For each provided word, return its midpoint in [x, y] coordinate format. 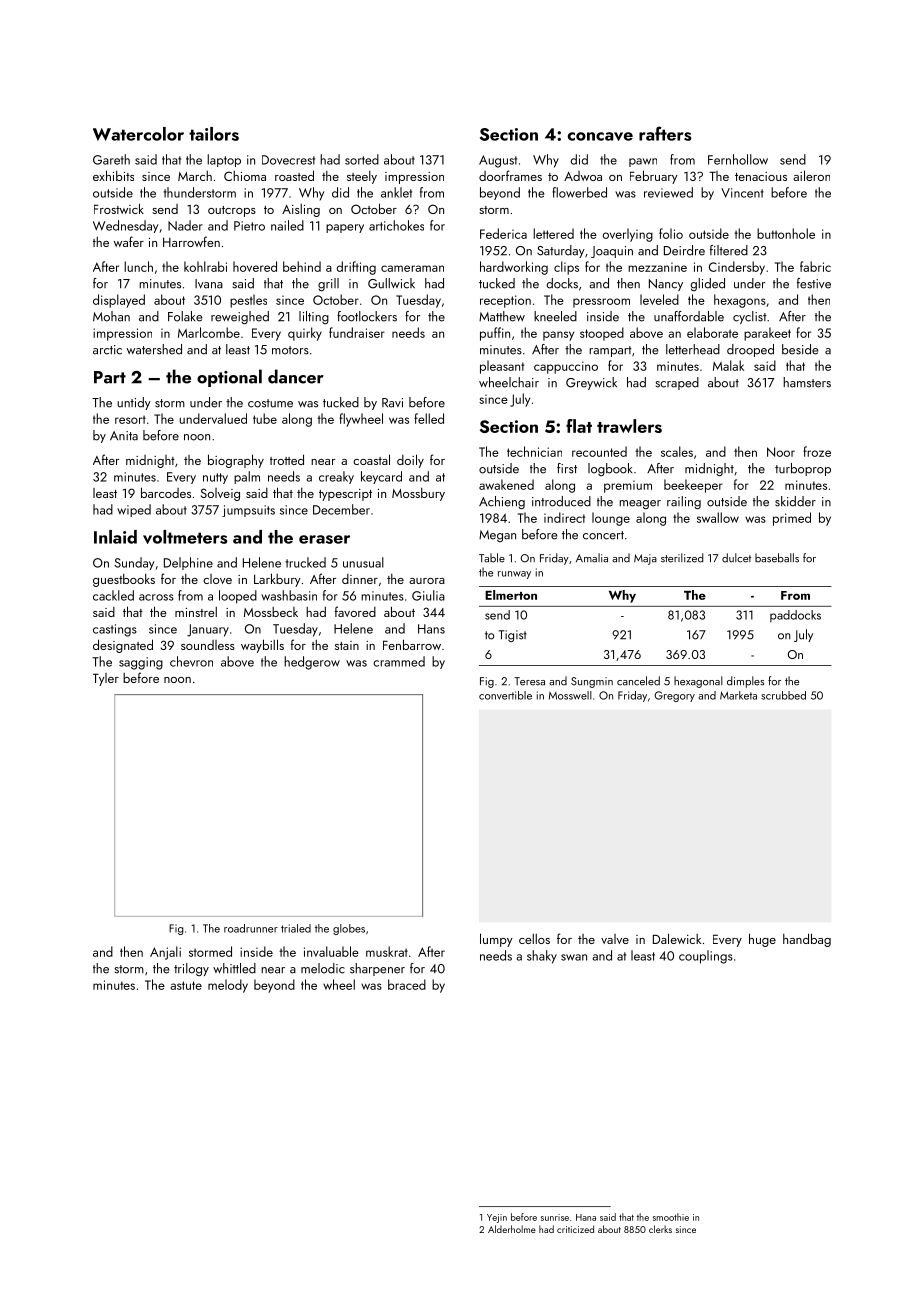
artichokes [396, 225]
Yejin [497, 1218]
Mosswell [570, 695]
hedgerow [312, 663]
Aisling [301, 210]
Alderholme [512, 1229]
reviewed [668, 192]
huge [762, 940]
